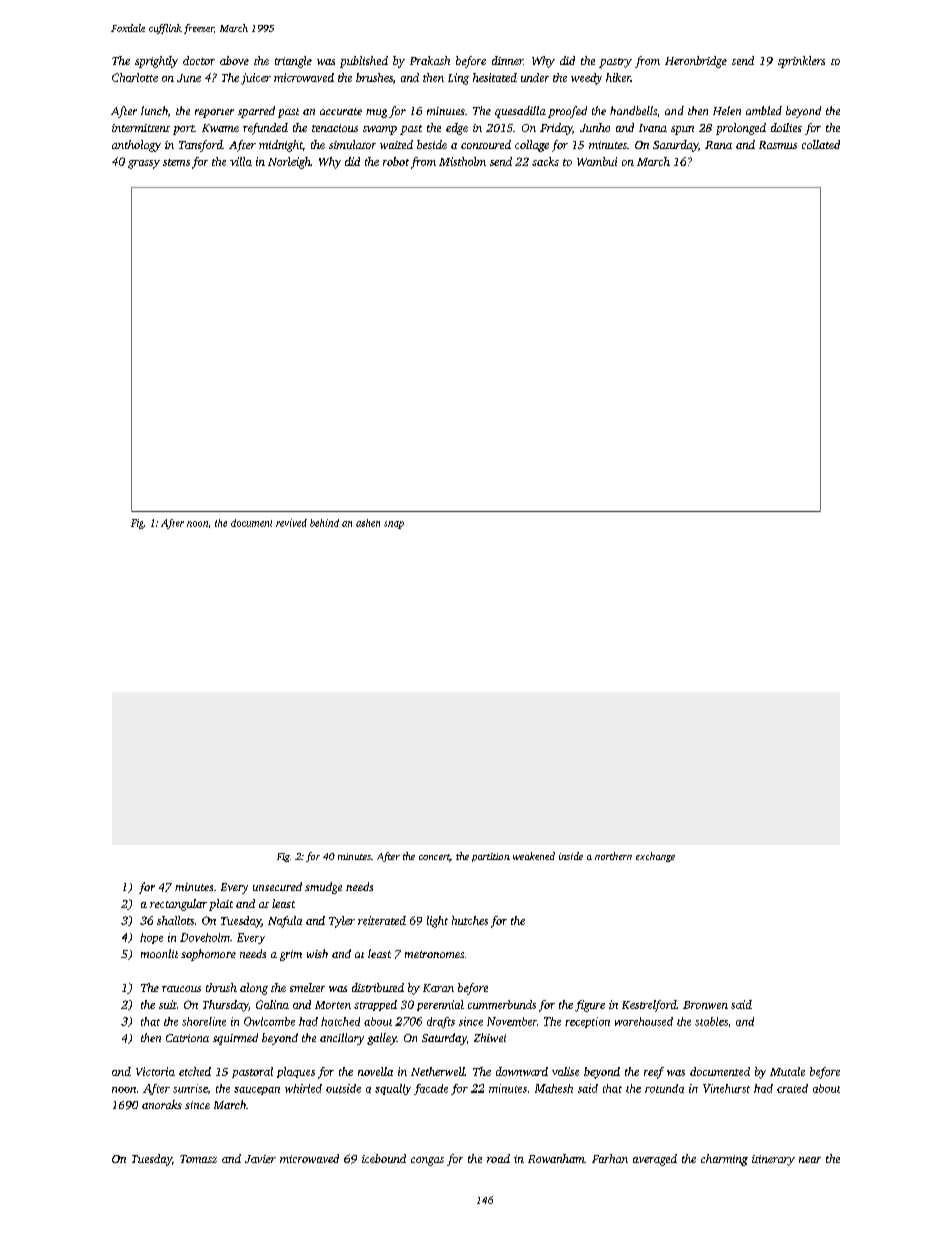 The width and height of the document is (952, 1233). Describe the element at coordinates (176, 162) in the document. I see `stems` at that location.
